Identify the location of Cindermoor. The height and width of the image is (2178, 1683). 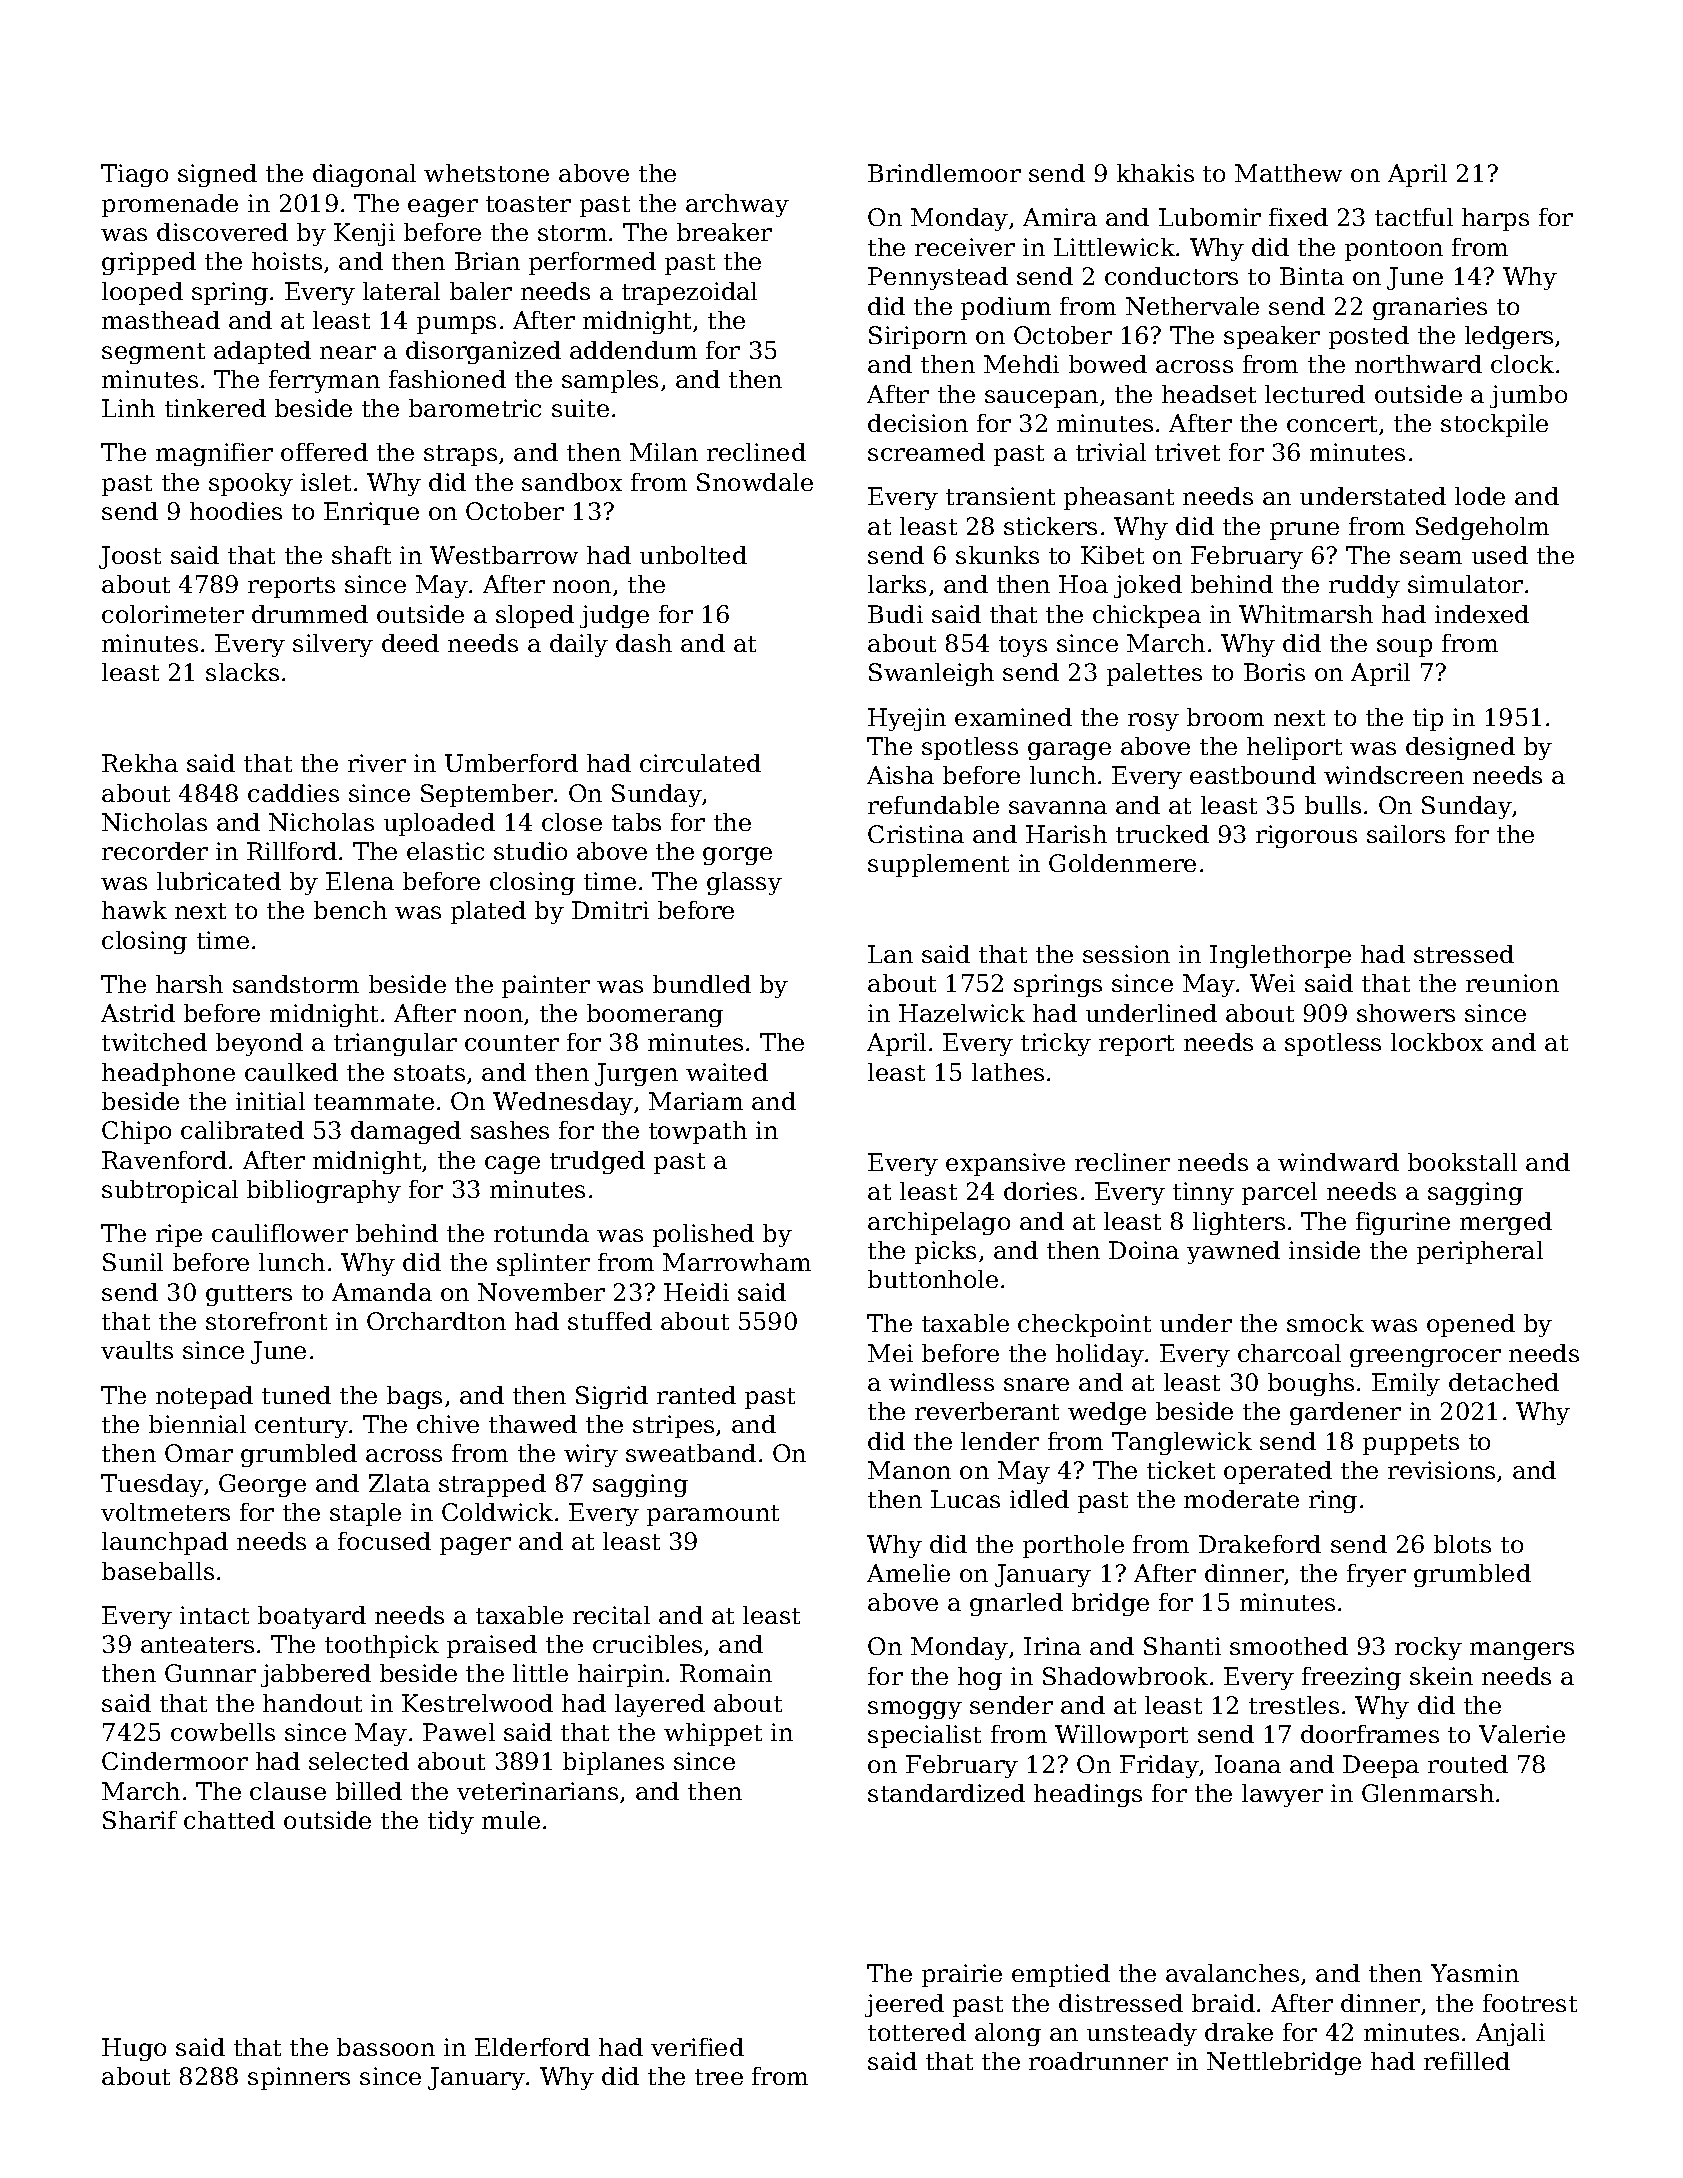
(175, 1761).
